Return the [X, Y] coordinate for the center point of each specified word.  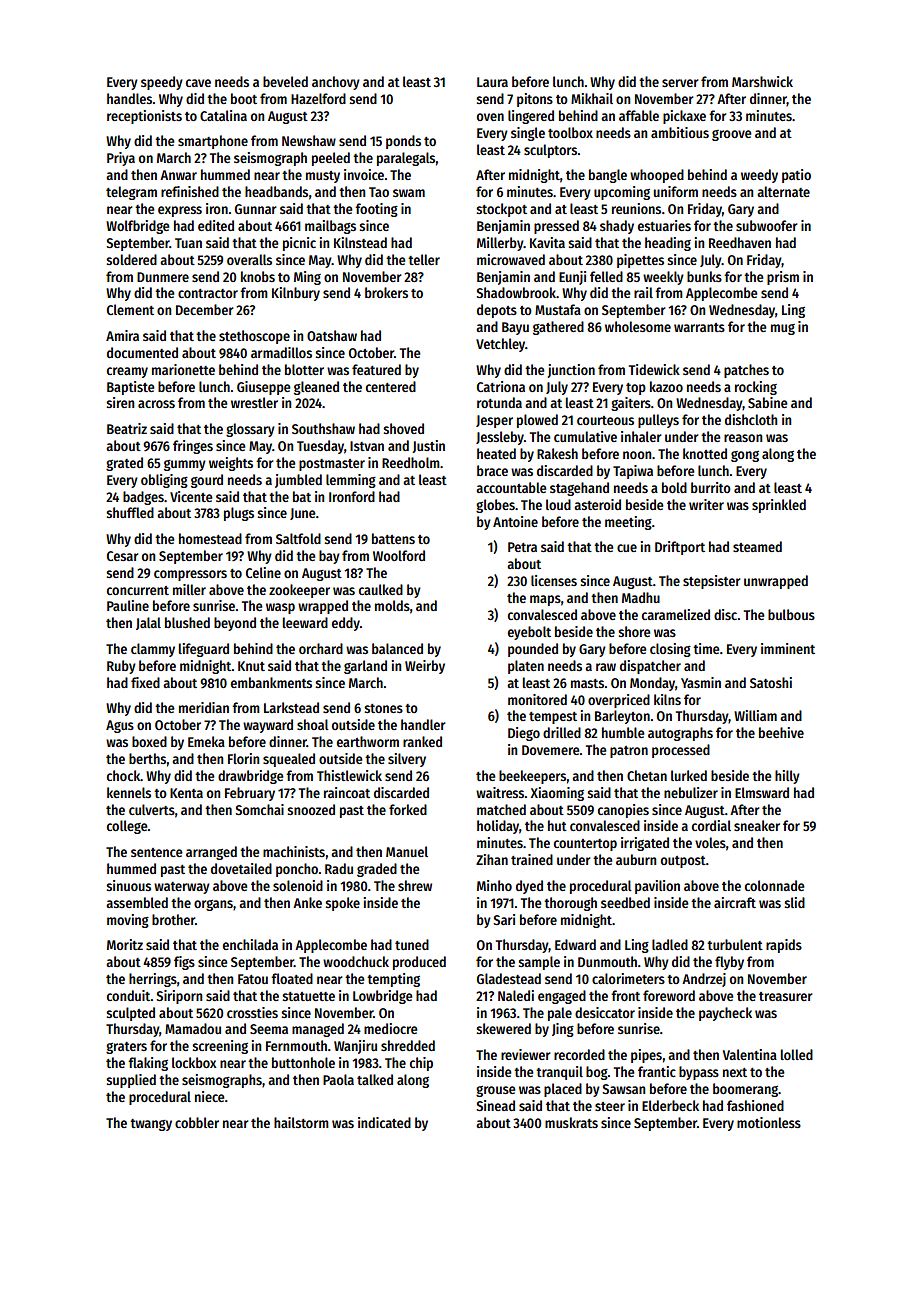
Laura [492, 82]
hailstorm [301, 1122]
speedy [162, 83]
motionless [769, 1122]
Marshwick [762, 81]
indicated [384, 1122]
